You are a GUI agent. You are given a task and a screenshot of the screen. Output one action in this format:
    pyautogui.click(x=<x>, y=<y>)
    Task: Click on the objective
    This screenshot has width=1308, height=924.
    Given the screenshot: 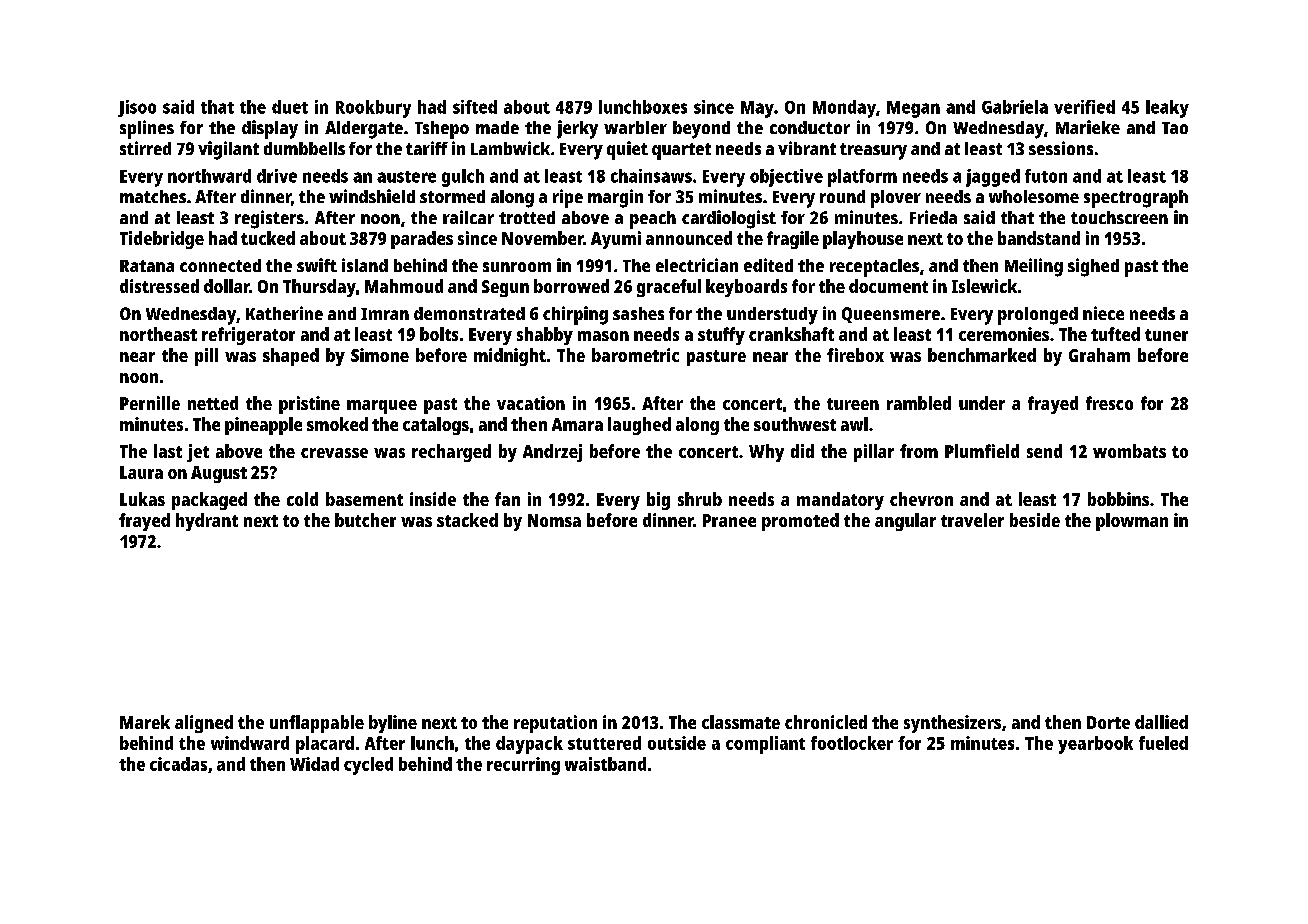 What is the action you would take?
    pyautogui.click(x=786, y=178)
